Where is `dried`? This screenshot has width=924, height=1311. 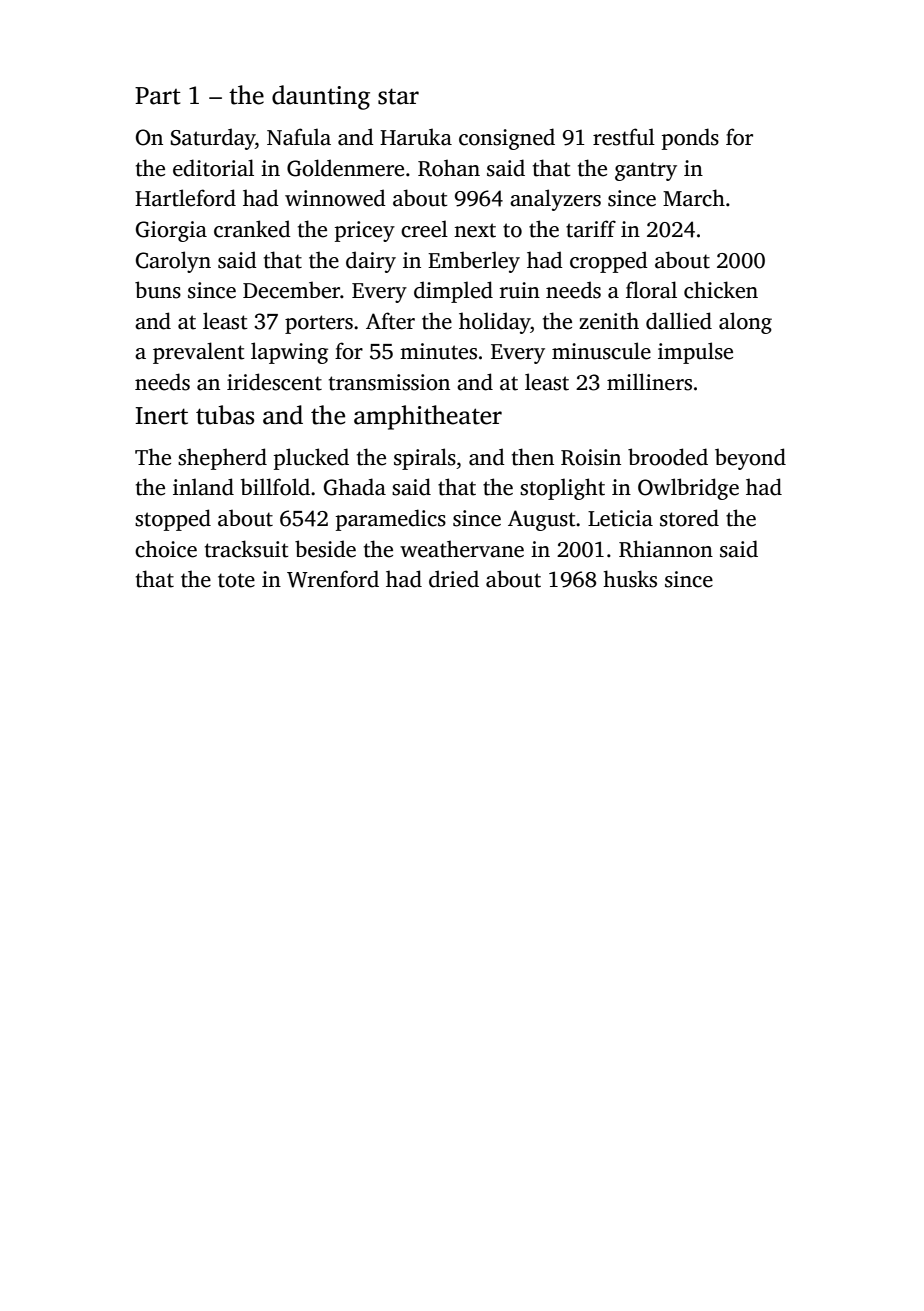
dried is located at coordinates (454, 579).
